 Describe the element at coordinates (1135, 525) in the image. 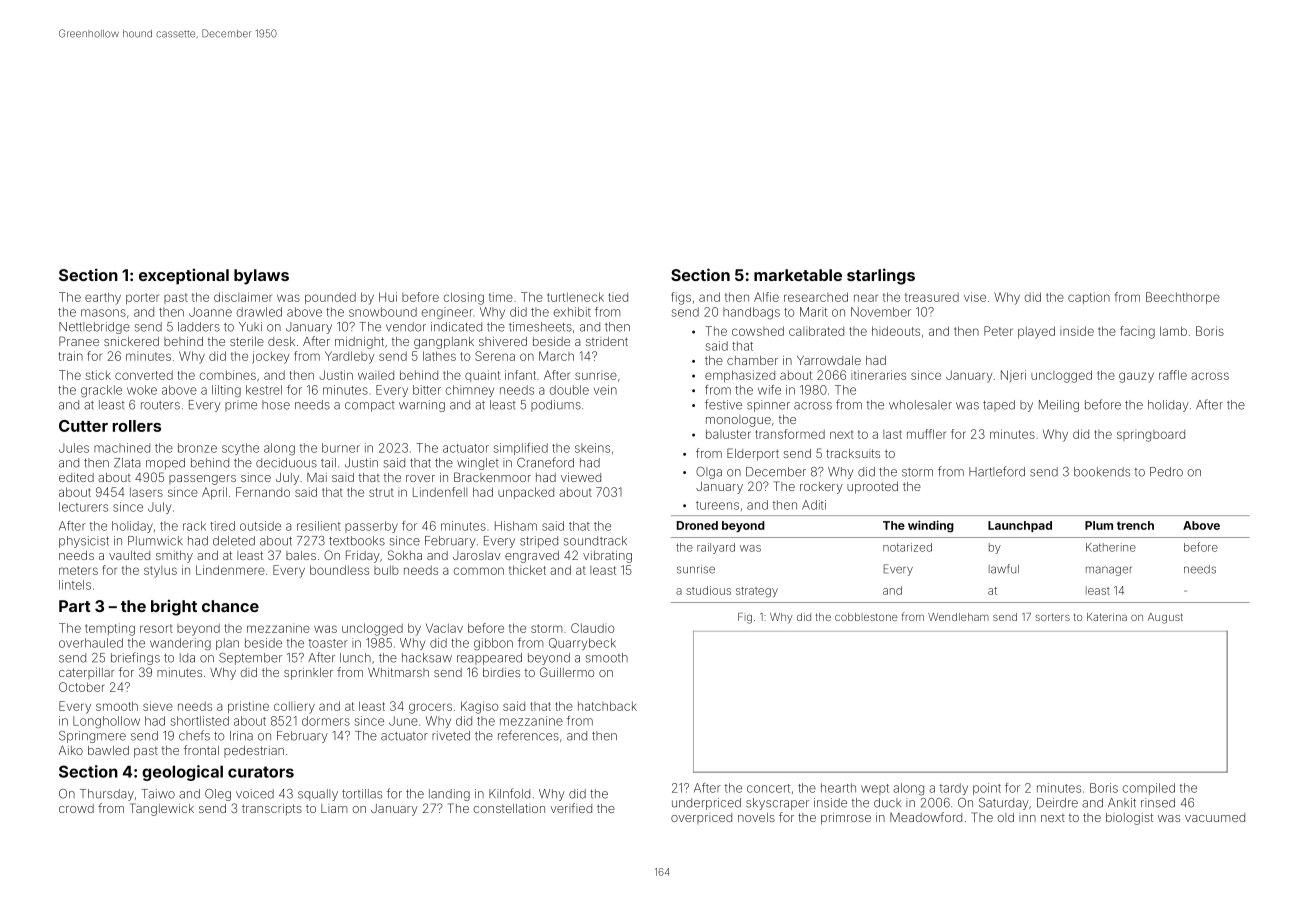

I see `trench` at that location.
